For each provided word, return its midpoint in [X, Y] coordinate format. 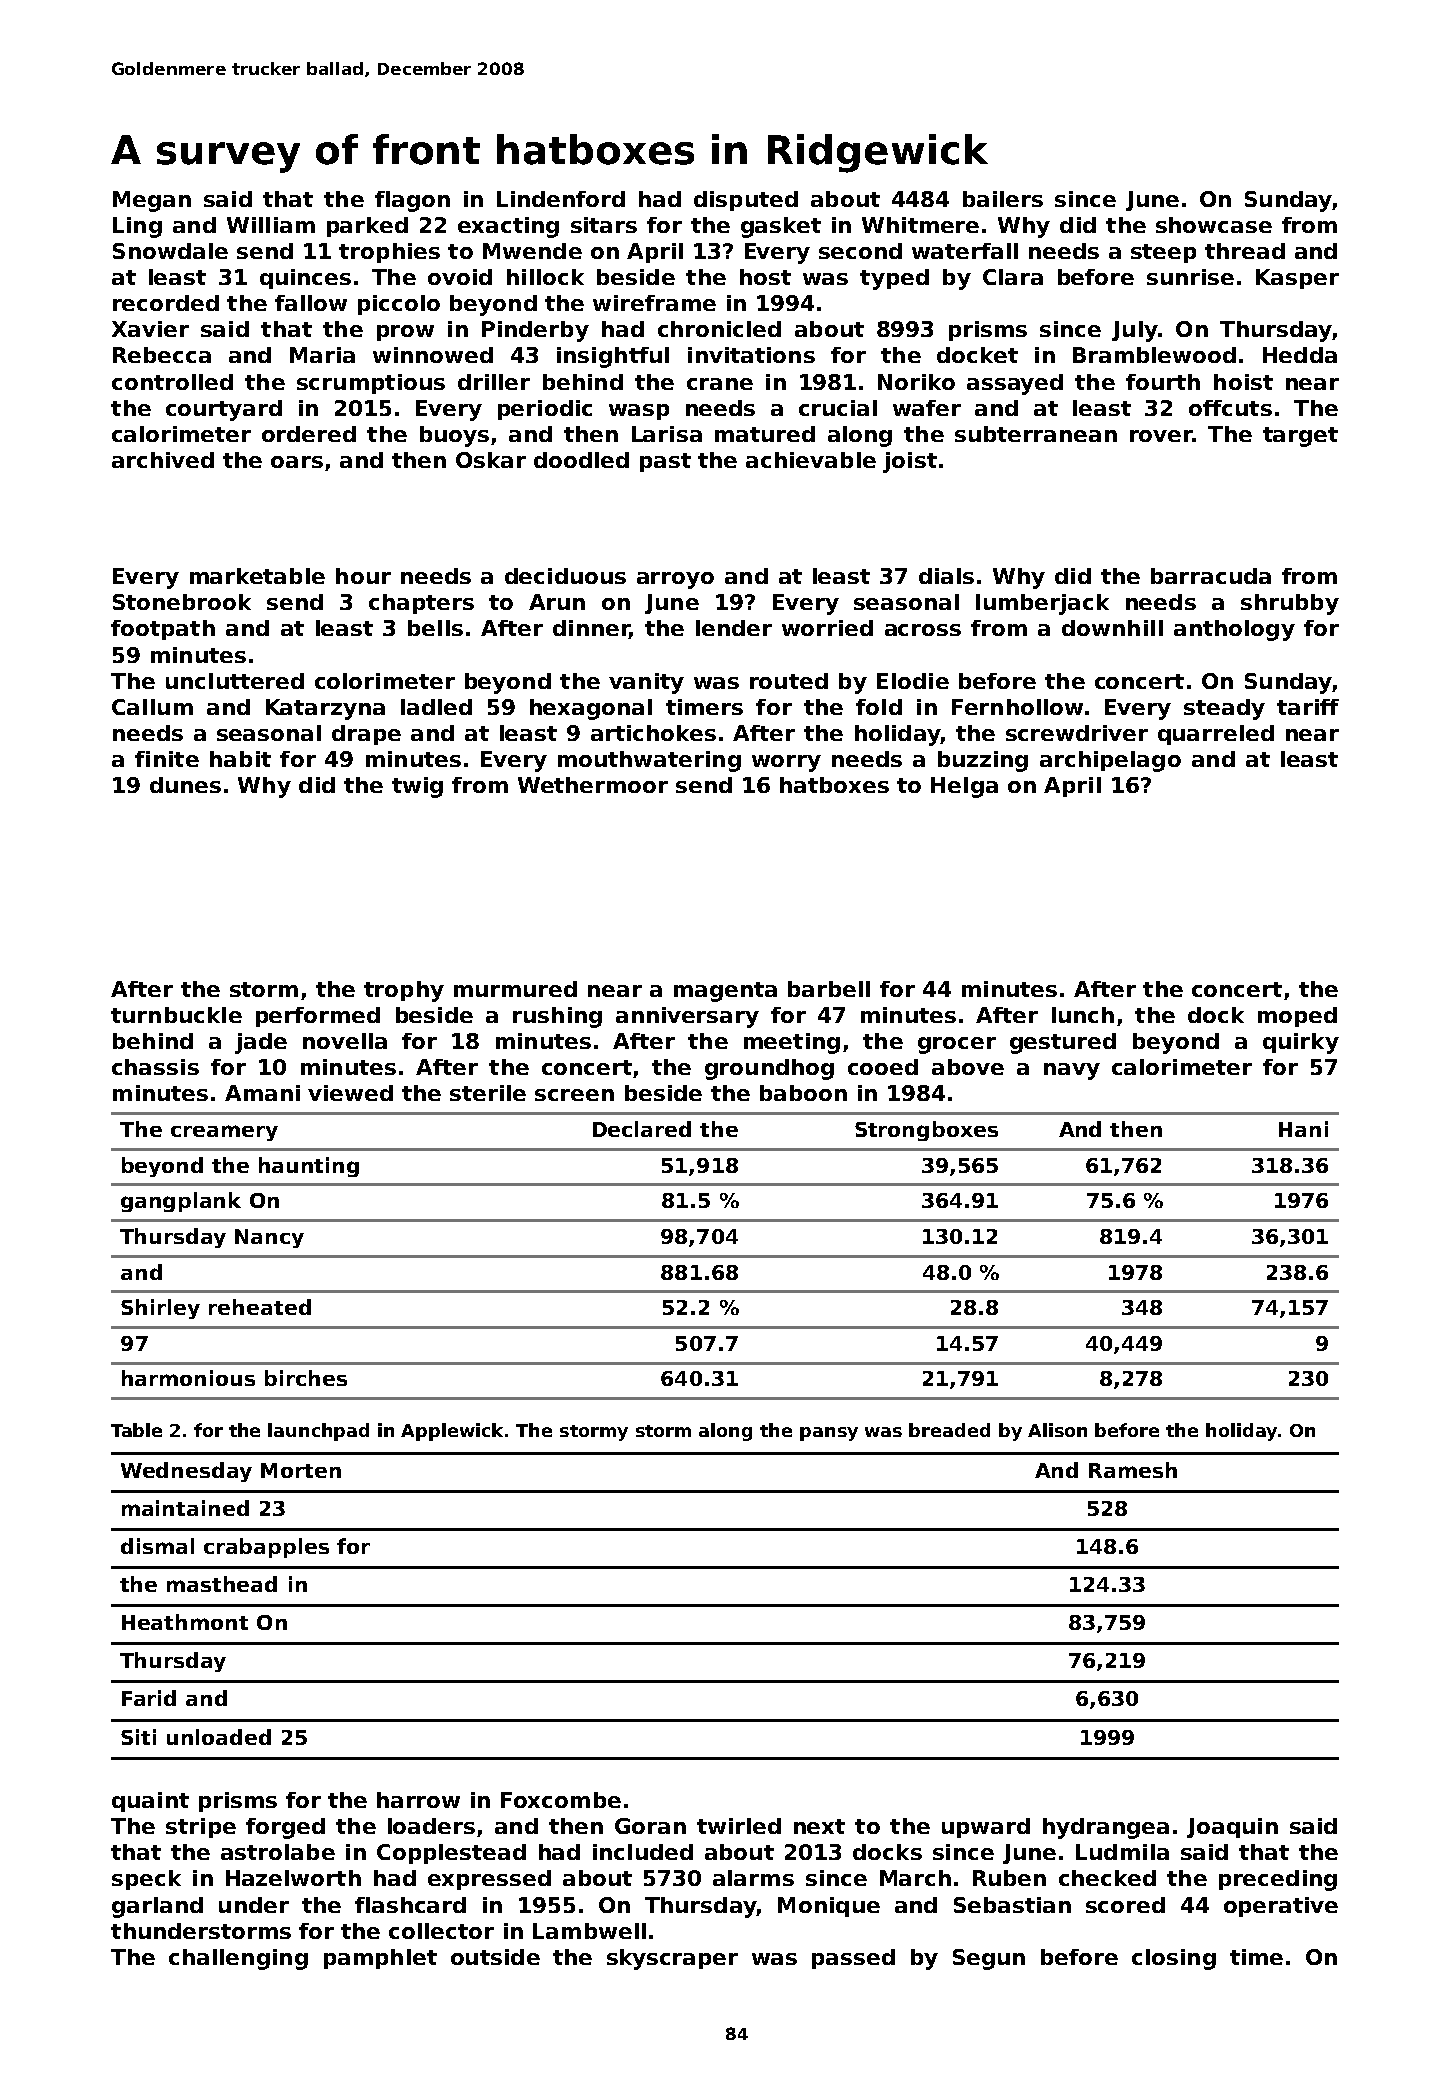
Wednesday [186, 1472]
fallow [311, 303]
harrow [418, 1800]
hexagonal [591, 709]
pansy [829, 1434]
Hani [1303, 1129]
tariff [1308, 707]
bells [435, 628]
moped [1297, 1017]
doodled [581, 460]
